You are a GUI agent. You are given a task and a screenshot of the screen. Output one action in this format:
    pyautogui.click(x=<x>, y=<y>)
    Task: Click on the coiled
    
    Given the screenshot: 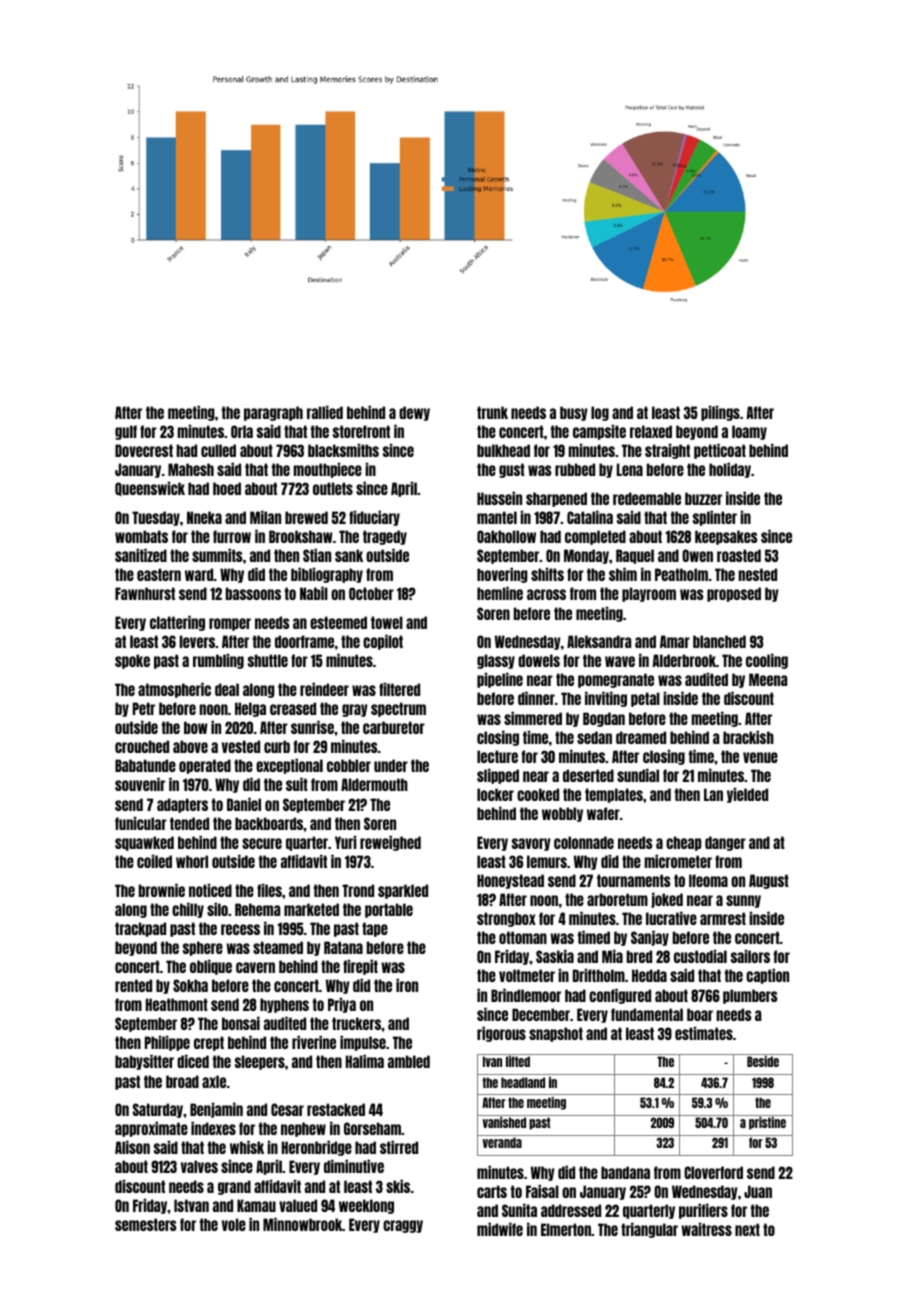 What is the action you would take?
    pyautogui.click(x=154, y=861)
